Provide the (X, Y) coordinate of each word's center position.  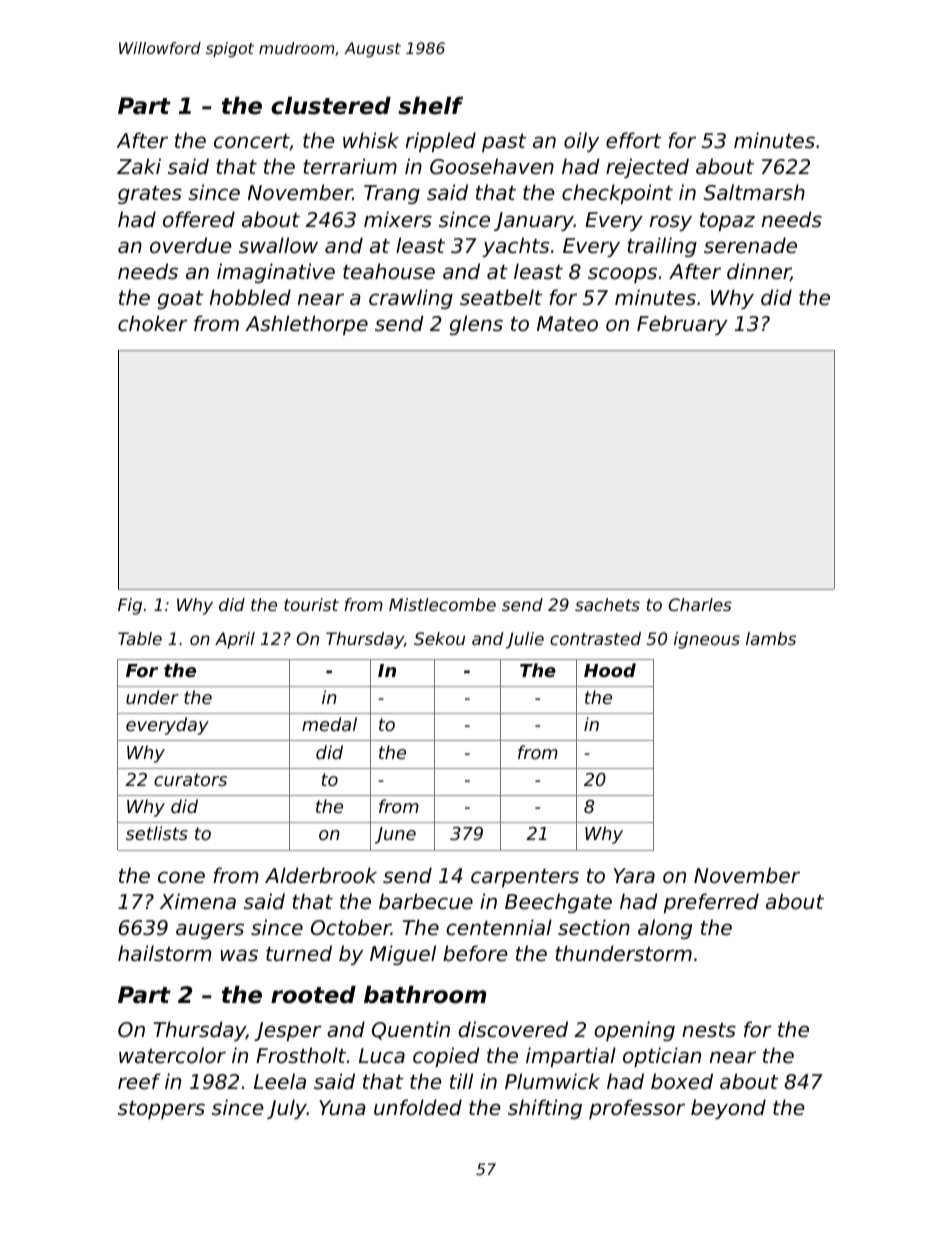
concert (252, 142)
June (395, 835)
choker (152, 323)
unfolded (418, 1107)
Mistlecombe (442, 604)
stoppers (161, 1110)
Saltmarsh (754, 192)
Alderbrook (321, 875)
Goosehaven (492, 166)
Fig (130, 606)
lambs (771, 638)
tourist (311, 604)
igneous (707, 640)
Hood (610, 670)
